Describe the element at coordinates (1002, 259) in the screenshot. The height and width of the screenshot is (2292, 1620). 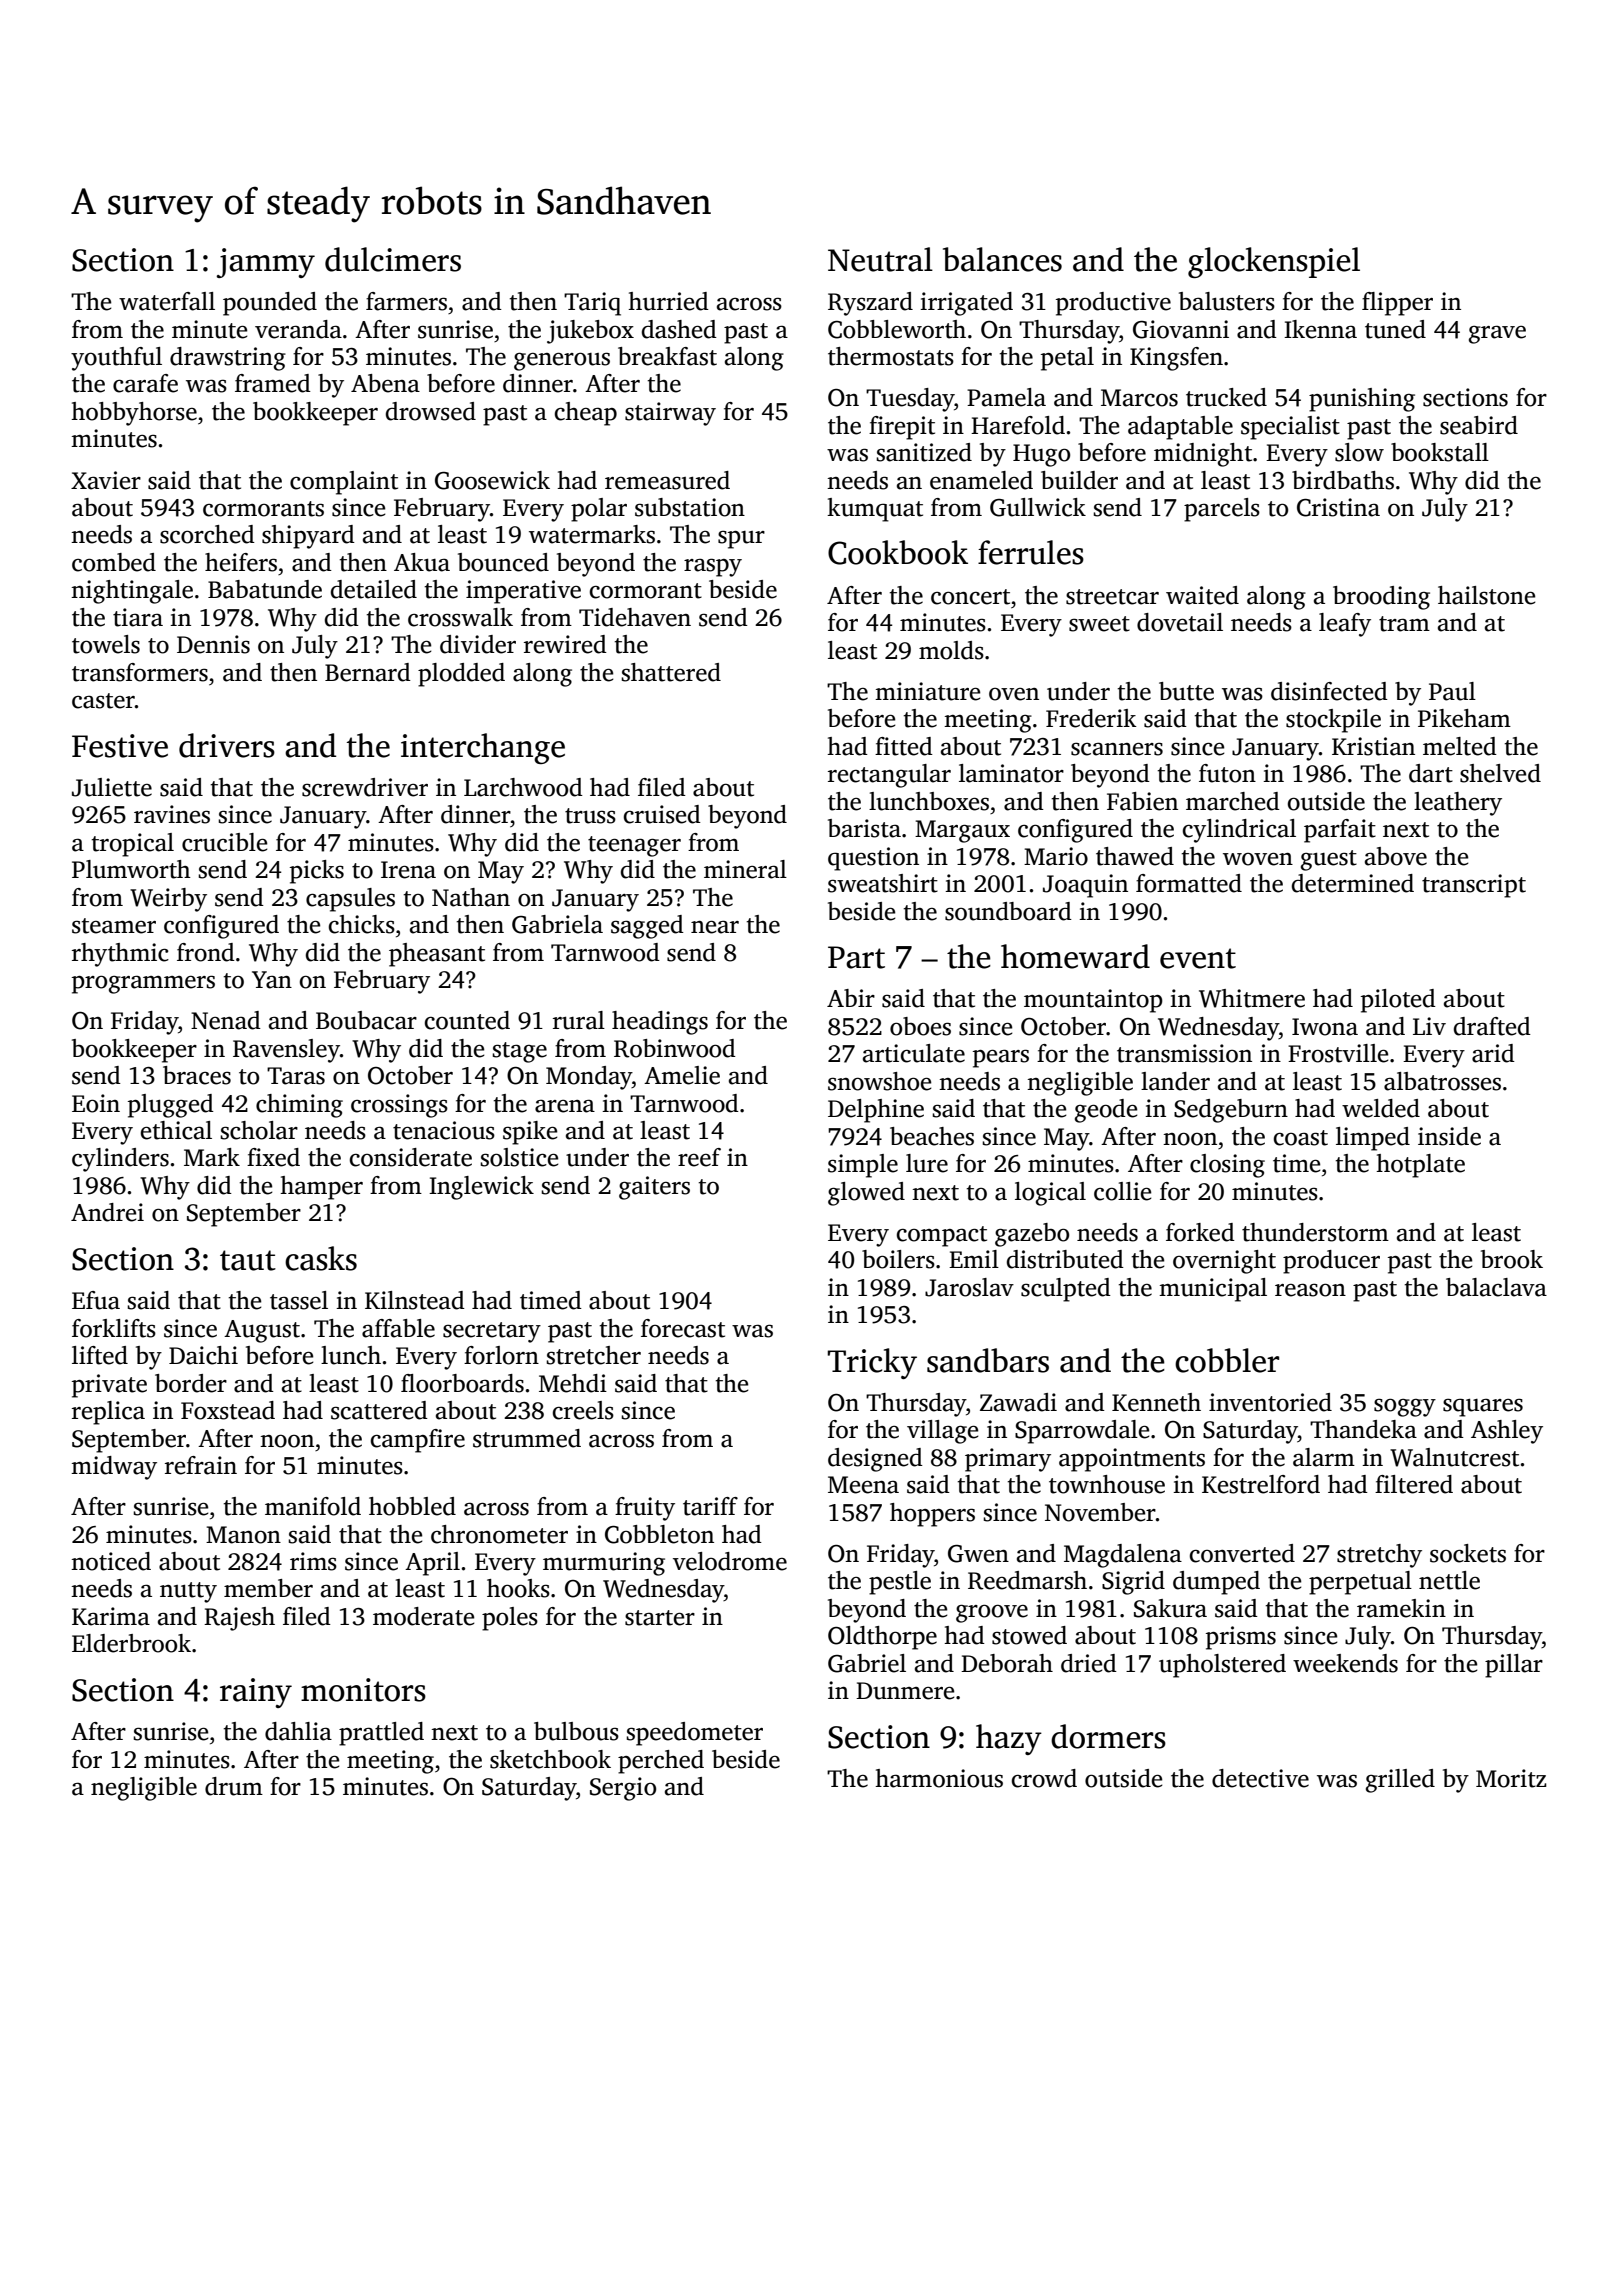
I see `balances` at that location.
